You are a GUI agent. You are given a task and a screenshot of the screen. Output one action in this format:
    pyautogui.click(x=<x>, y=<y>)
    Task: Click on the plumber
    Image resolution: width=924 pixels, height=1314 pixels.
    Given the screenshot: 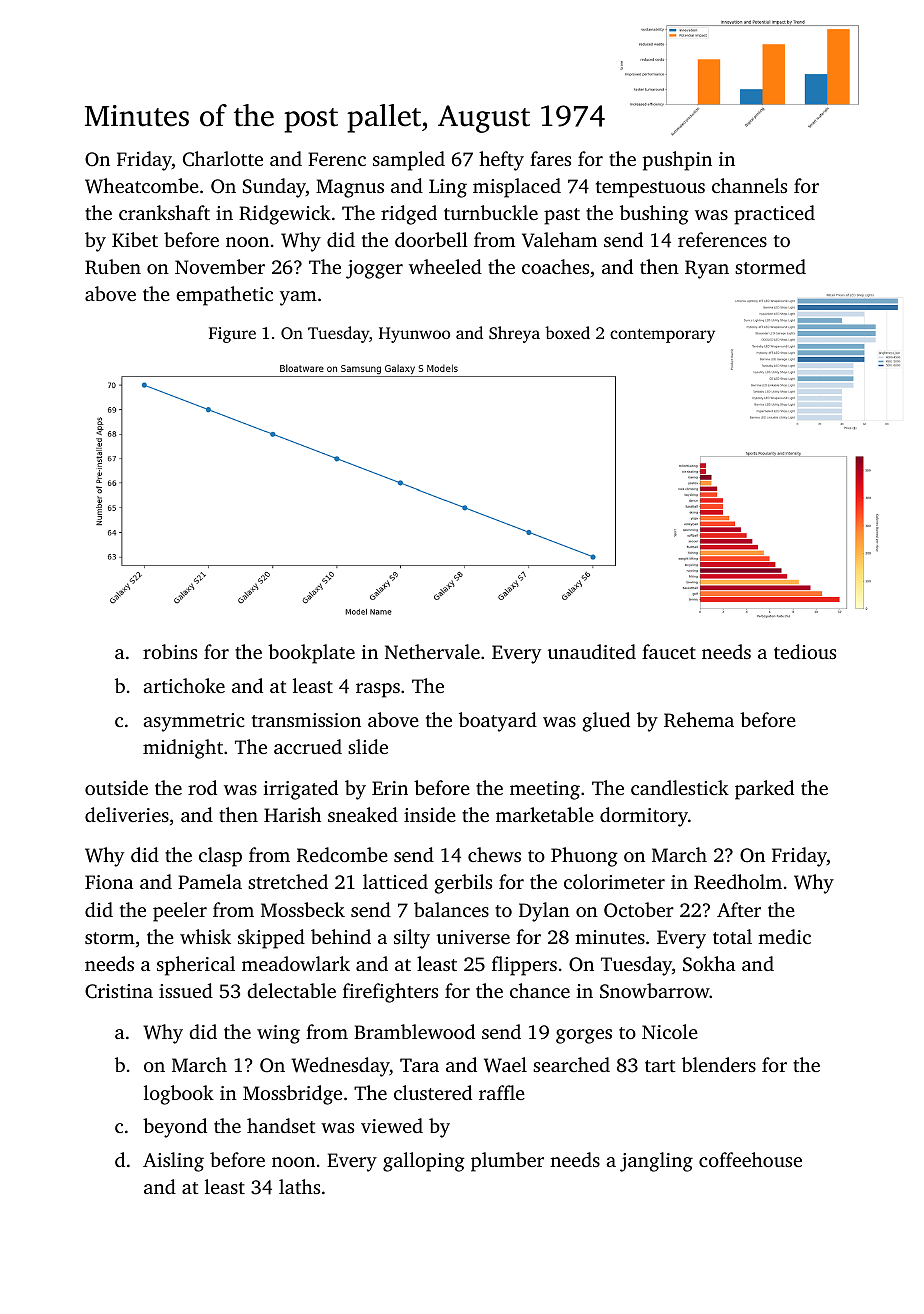 What is the action you would take?
    pyautogui.click(x=507, y=1162)
